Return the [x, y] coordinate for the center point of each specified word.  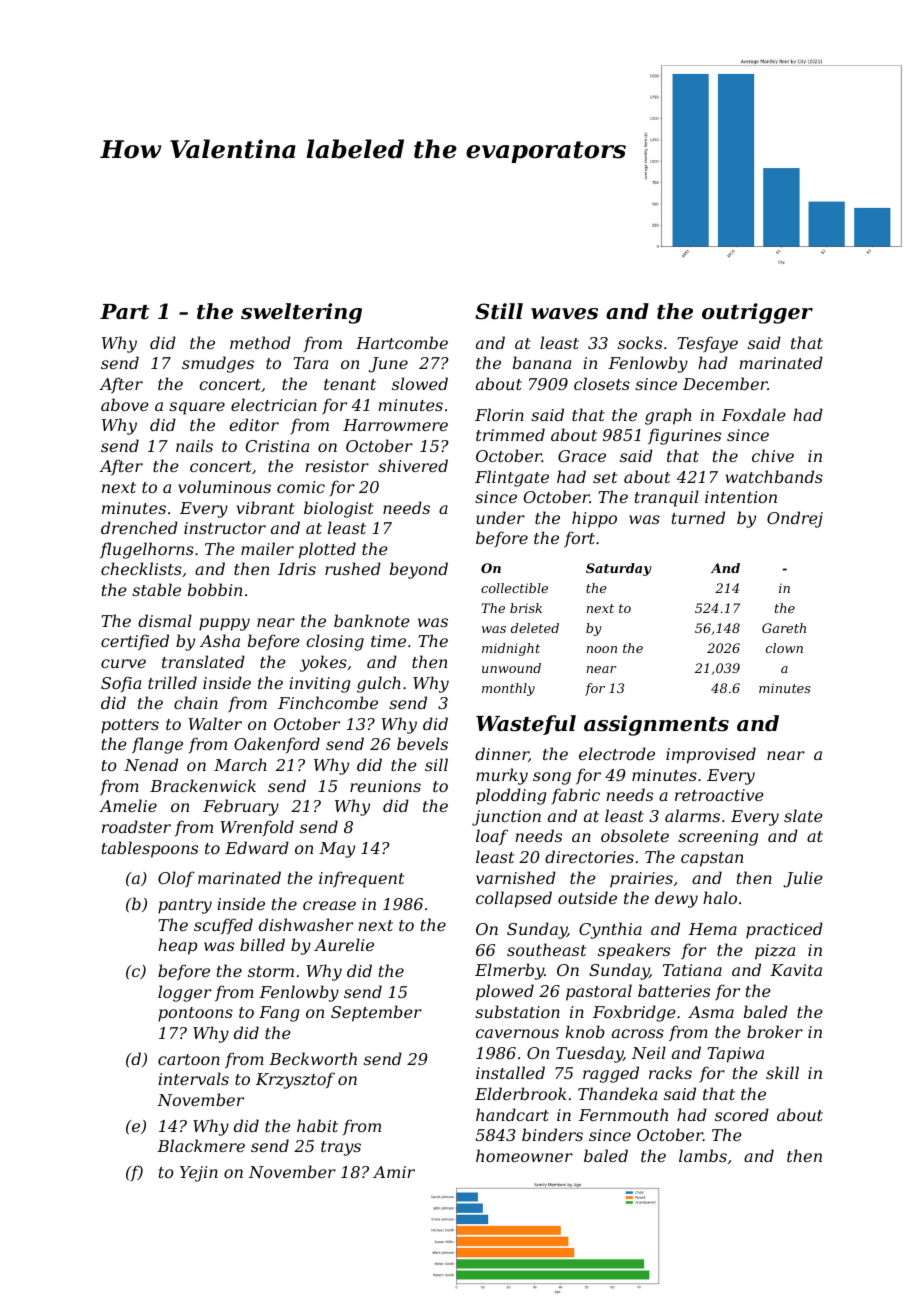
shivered [413, 465]
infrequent [361, 879]
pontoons [195, 1014]
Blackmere [201, 1145]
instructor [225, 528]
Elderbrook [521, 1093]
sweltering [301, 313]
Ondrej [795, 519]
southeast [546, 949]
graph [668, 416]
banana [542, 362]
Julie [803, 879]
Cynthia [610, 930]
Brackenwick [203, 785]
